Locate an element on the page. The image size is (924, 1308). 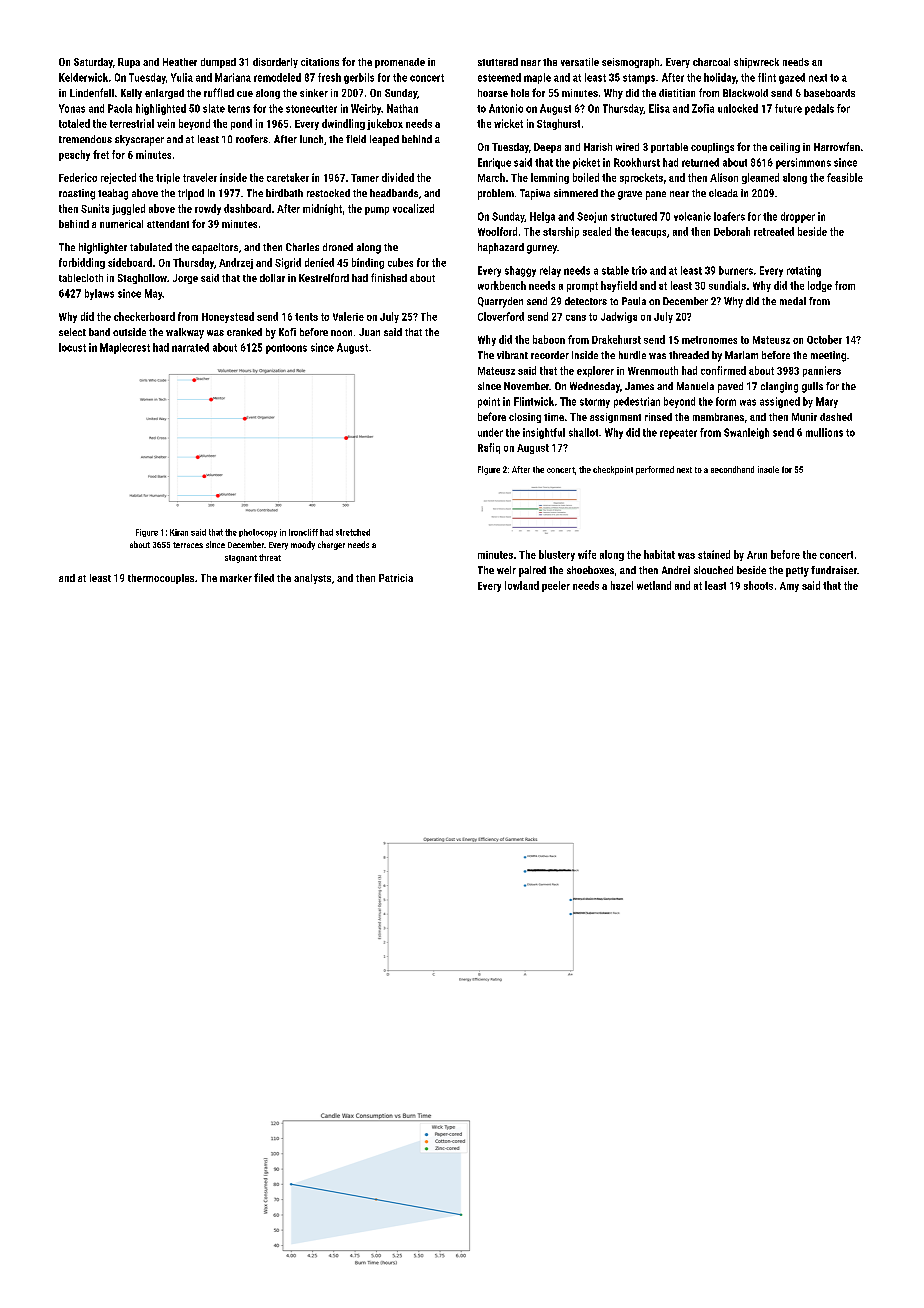
panniers is located at coordinates (822, 371).
